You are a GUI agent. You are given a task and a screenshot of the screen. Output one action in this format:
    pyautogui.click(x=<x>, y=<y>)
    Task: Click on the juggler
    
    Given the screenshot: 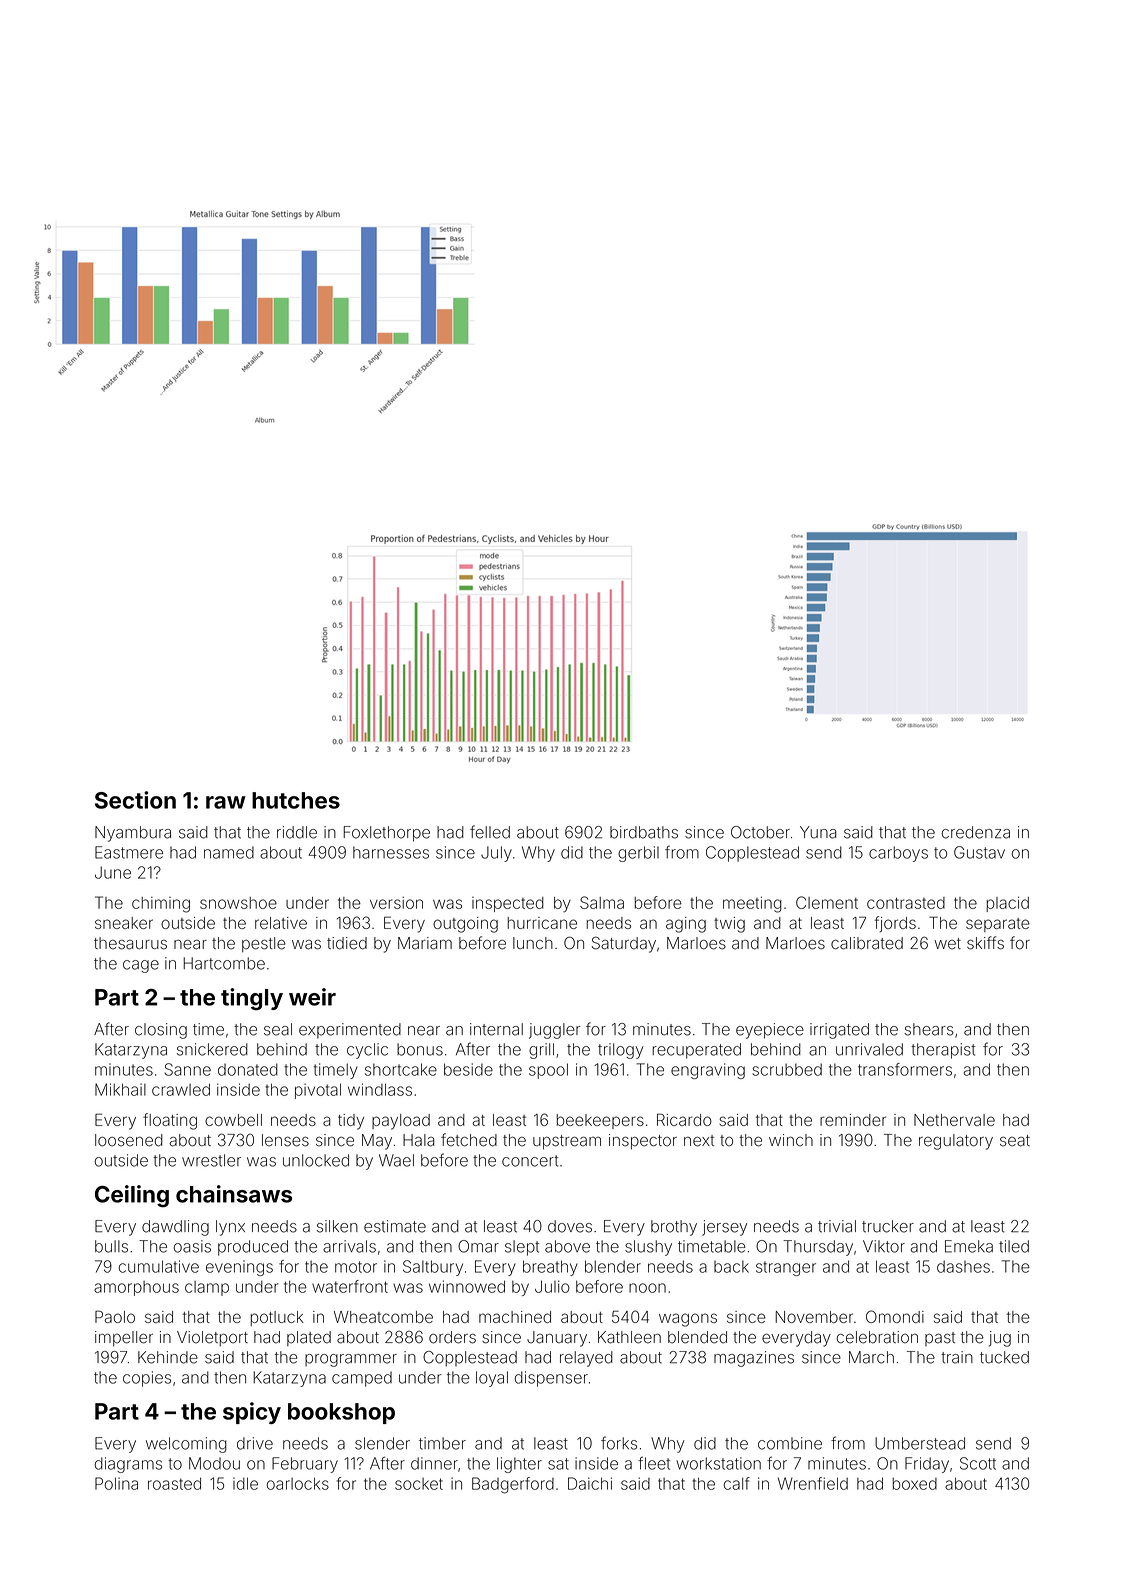 What is the action you would take?
    pyautogui.click(x=554, y=1031)
